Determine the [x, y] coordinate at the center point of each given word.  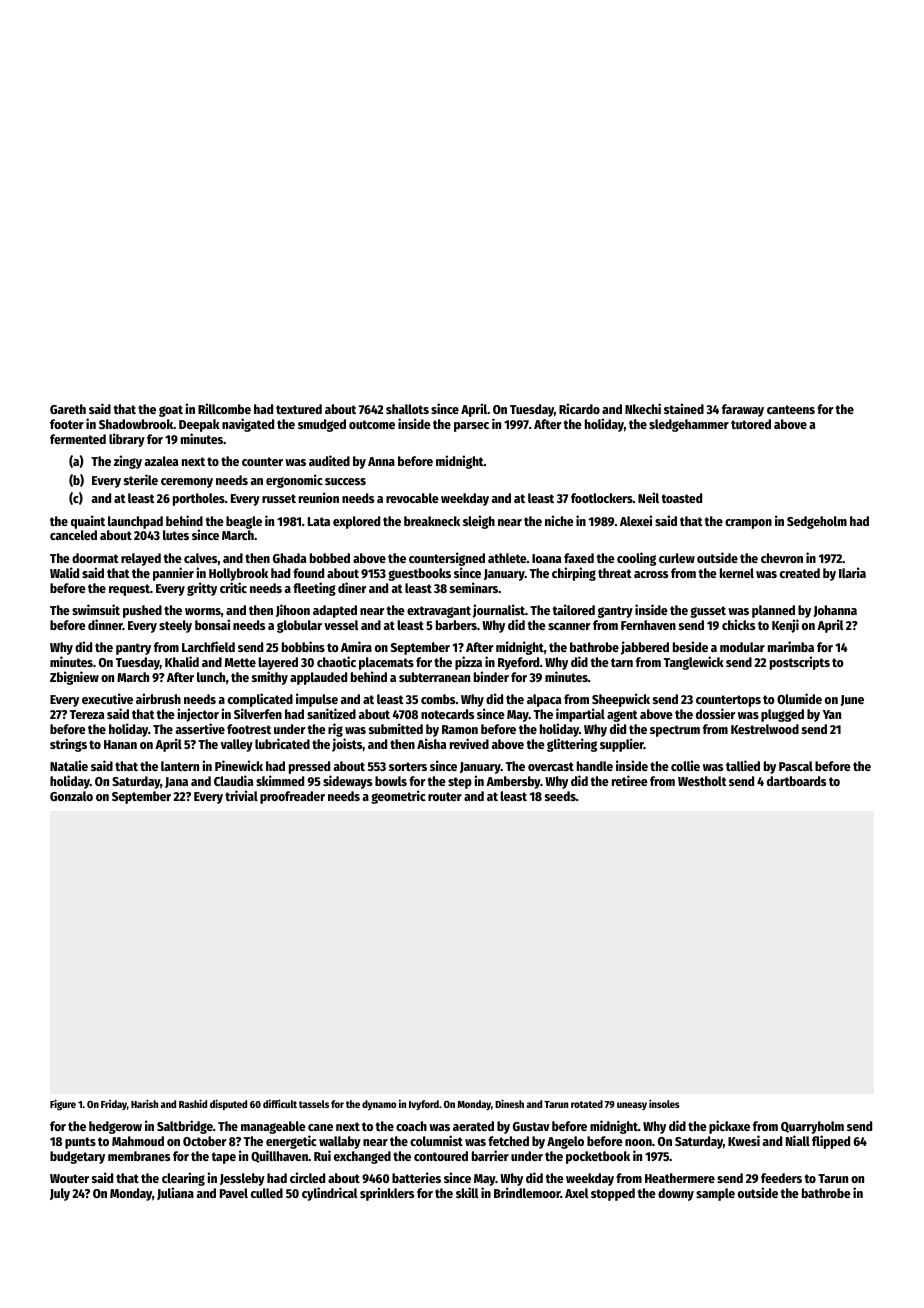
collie [685, 765]
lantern [180, 766]
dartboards [796, 781]
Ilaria [852, 572]
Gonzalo [71, 796]
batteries [416, 1177]
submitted [396, 728]
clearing [183, 1179]
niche [559, 520]
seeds [560, 796]
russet [279, 498]
